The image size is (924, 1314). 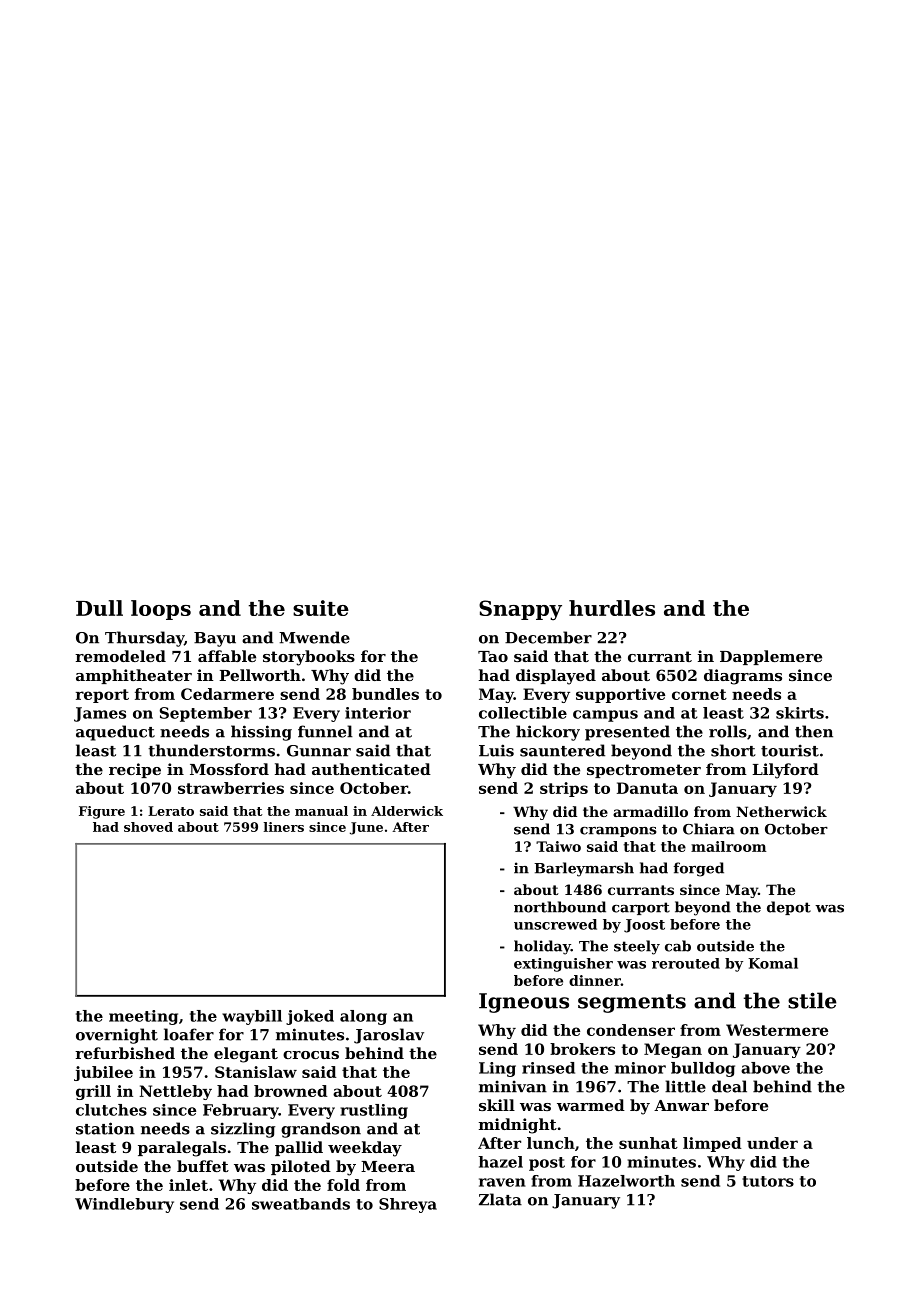 I want to click on sauntered, so click(x=562, y=750).
